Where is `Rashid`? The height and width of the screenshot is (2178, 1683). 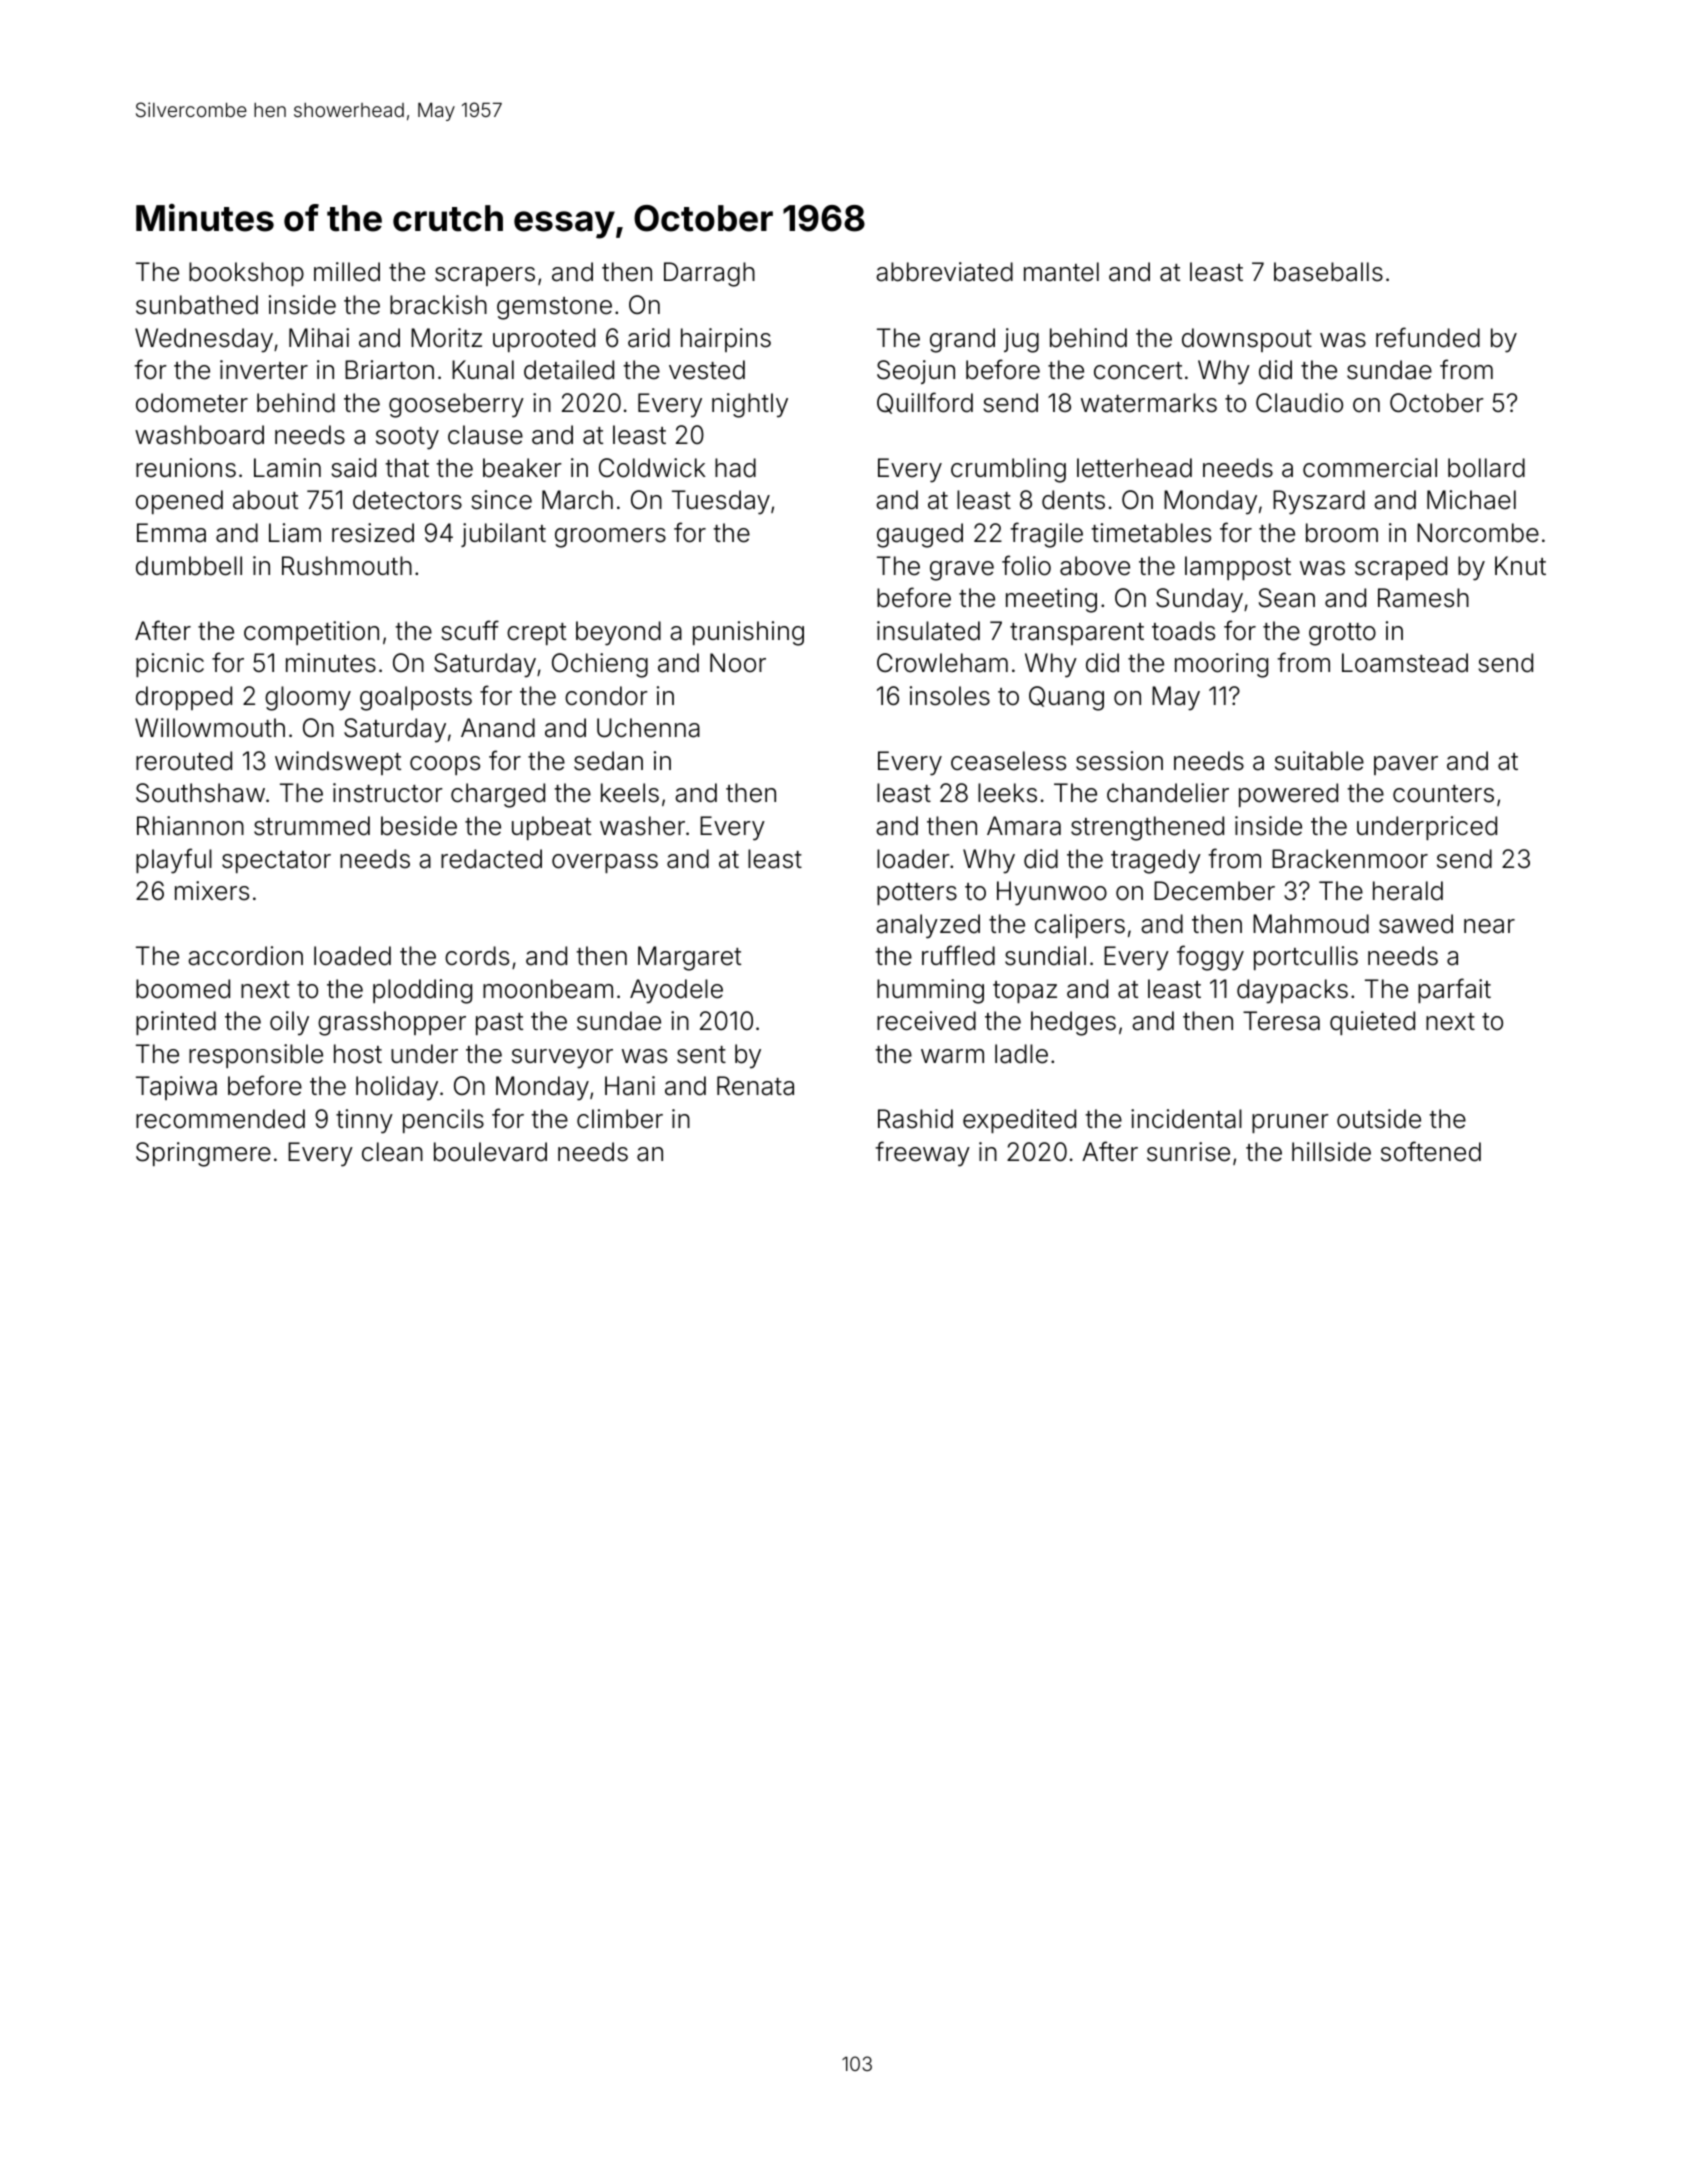 Rashid is located at coordinates (915, 1119).
